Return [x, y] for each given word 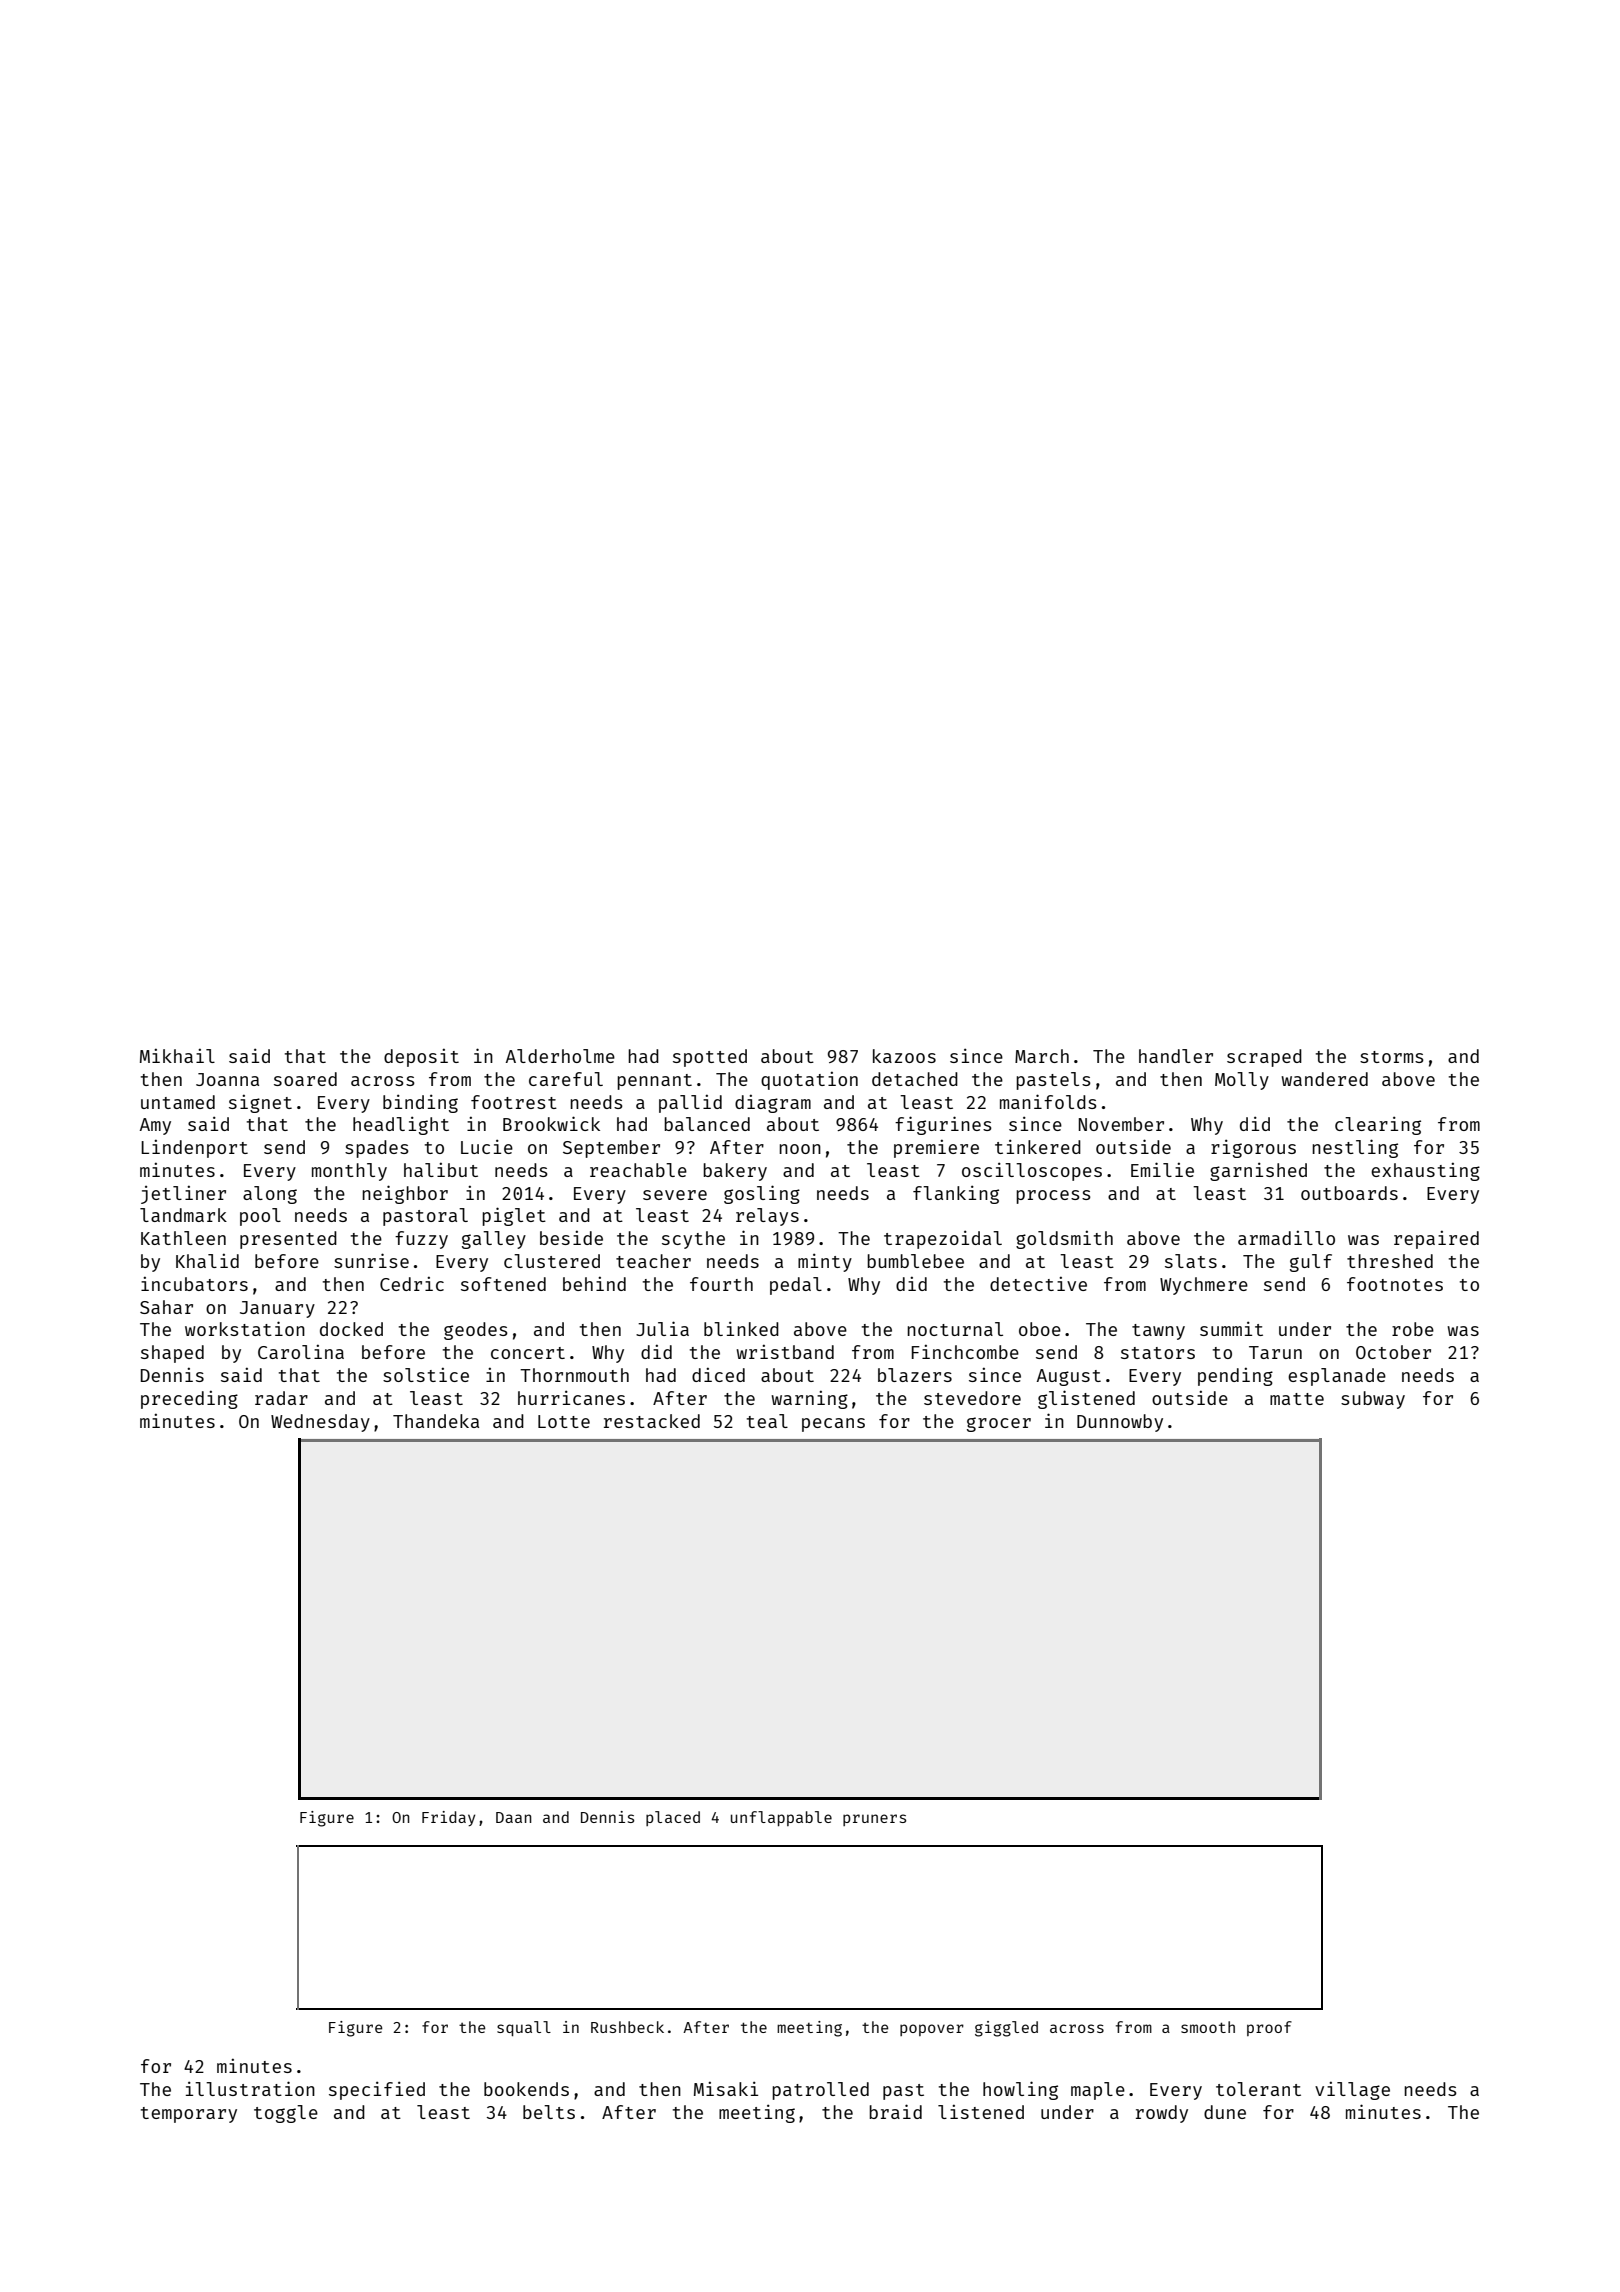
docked [351, 1329]
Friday [448, 1818]
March [1042, 1056]
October [1393, 1352]
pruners [874, 1820]
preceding [189, 1399]
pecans [833, 1425]
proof [1269, 2028]
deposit [421, 1057]
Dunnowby [1120, 1423]
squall [524, 2028]
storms [1392, 1057]
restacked [652, 1421]
